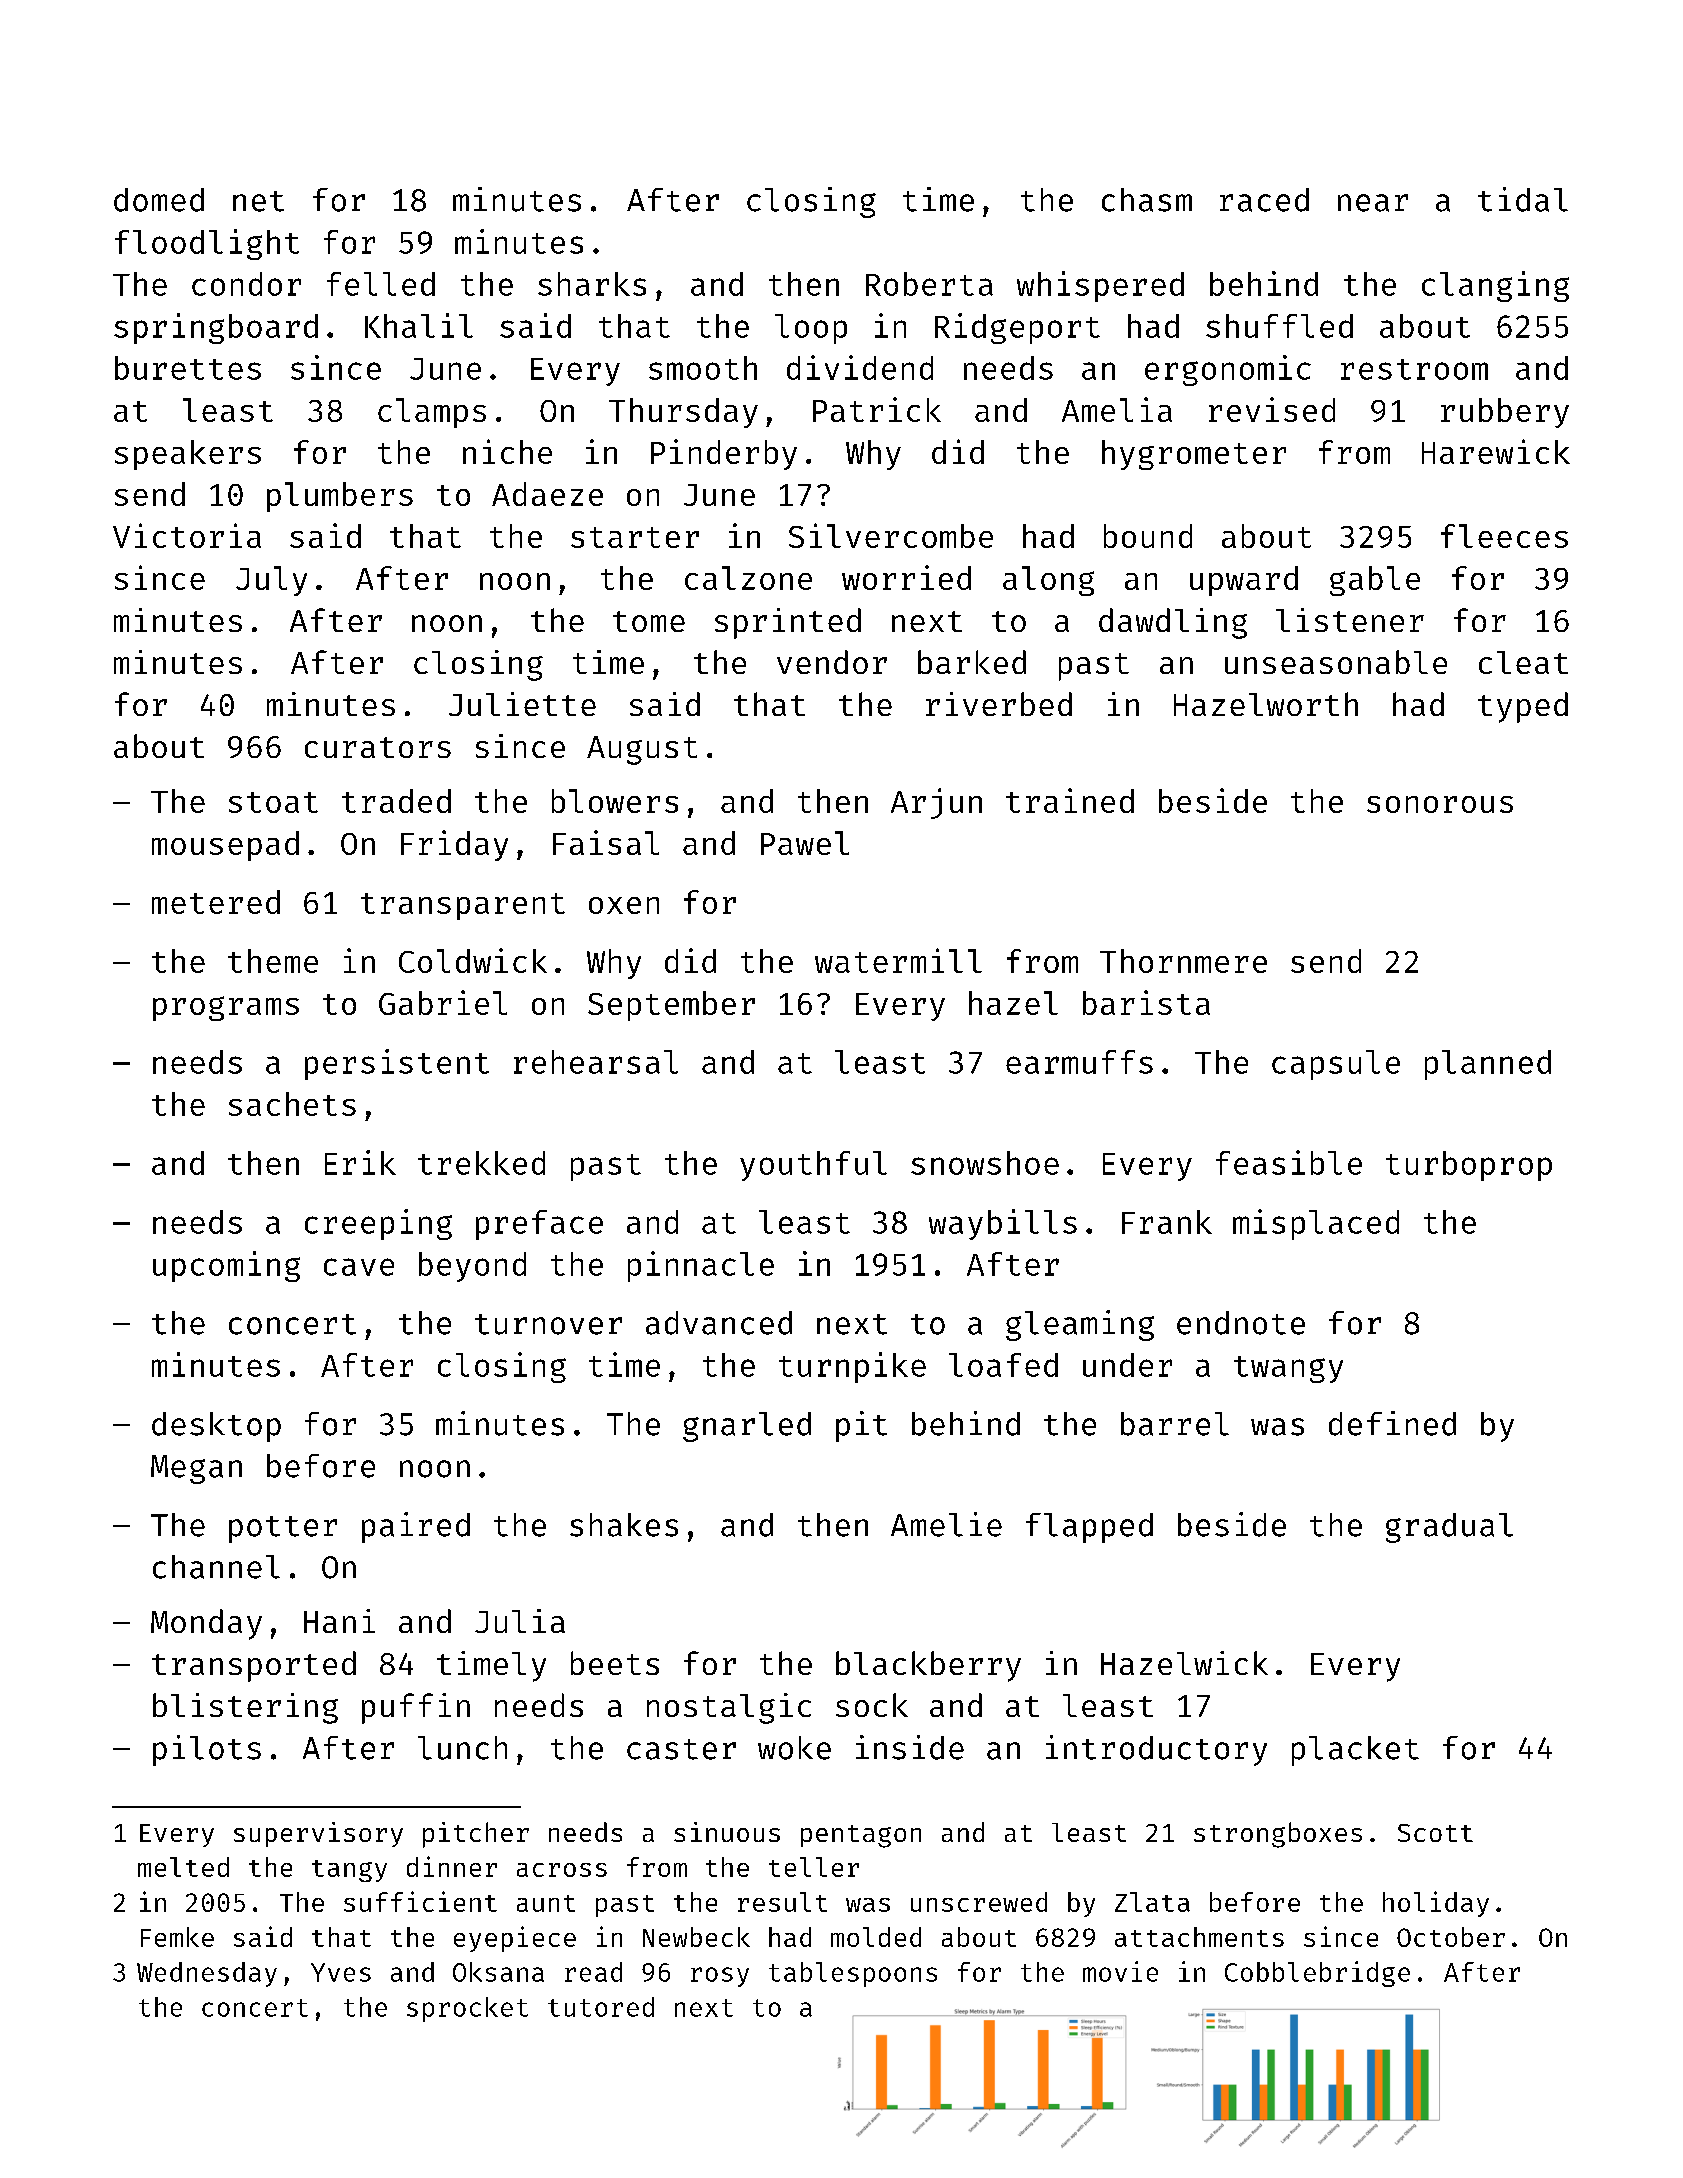 Image resolution: width=1683 pixels, height=2178 pixels. What do you see at coordinates (681, 1749) in the screenshot?
I see `caster` at bounding box center [681, 1749].
